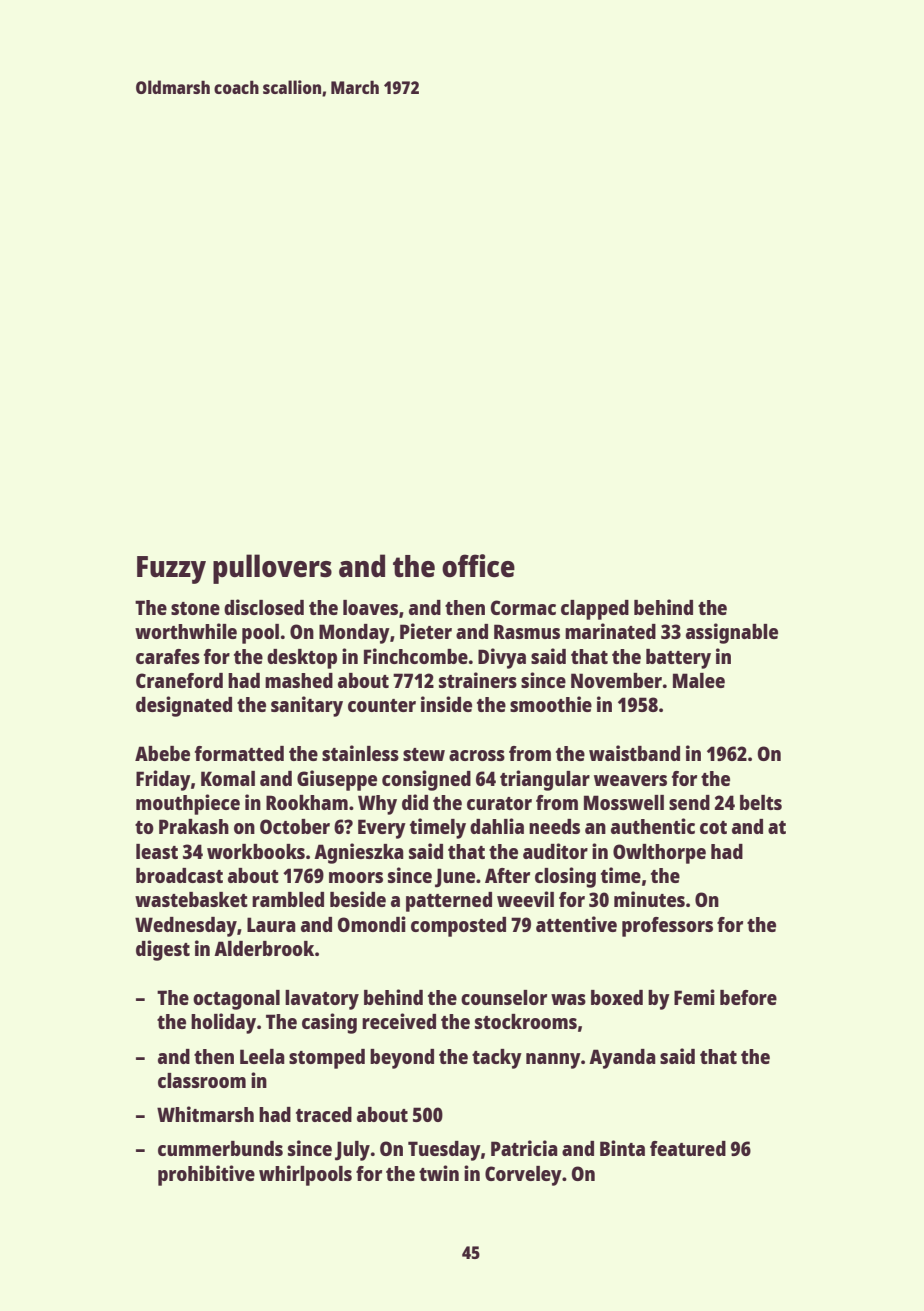 The image size is (924, 1311). What do you see at coordinates (163, 780) in the page?
I see `Friday` at bounding box center [163, 780].
